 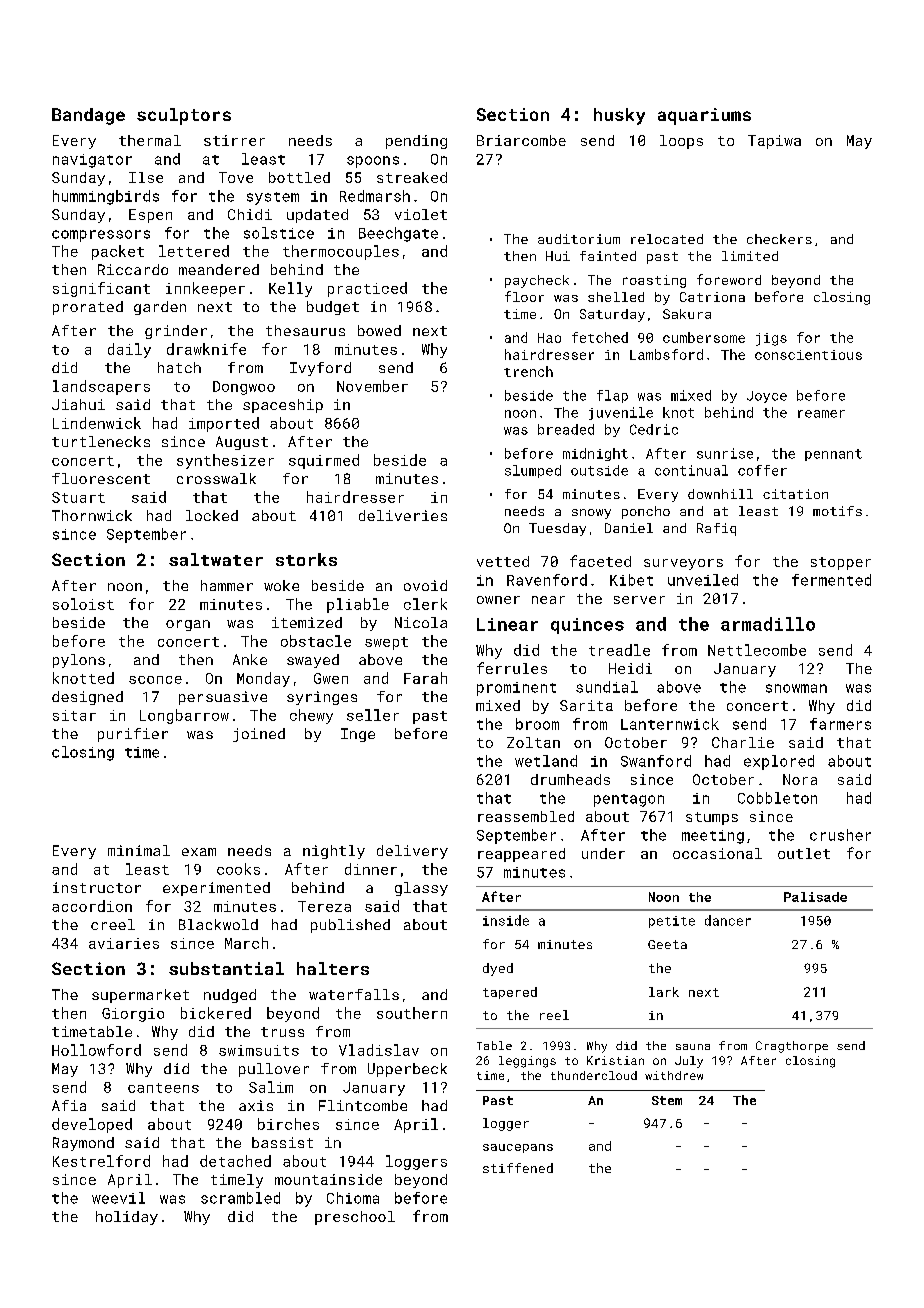 What do you see at coordinates (712, 818) in the page?
I see `stumps` at bounding box center [712, 818].
